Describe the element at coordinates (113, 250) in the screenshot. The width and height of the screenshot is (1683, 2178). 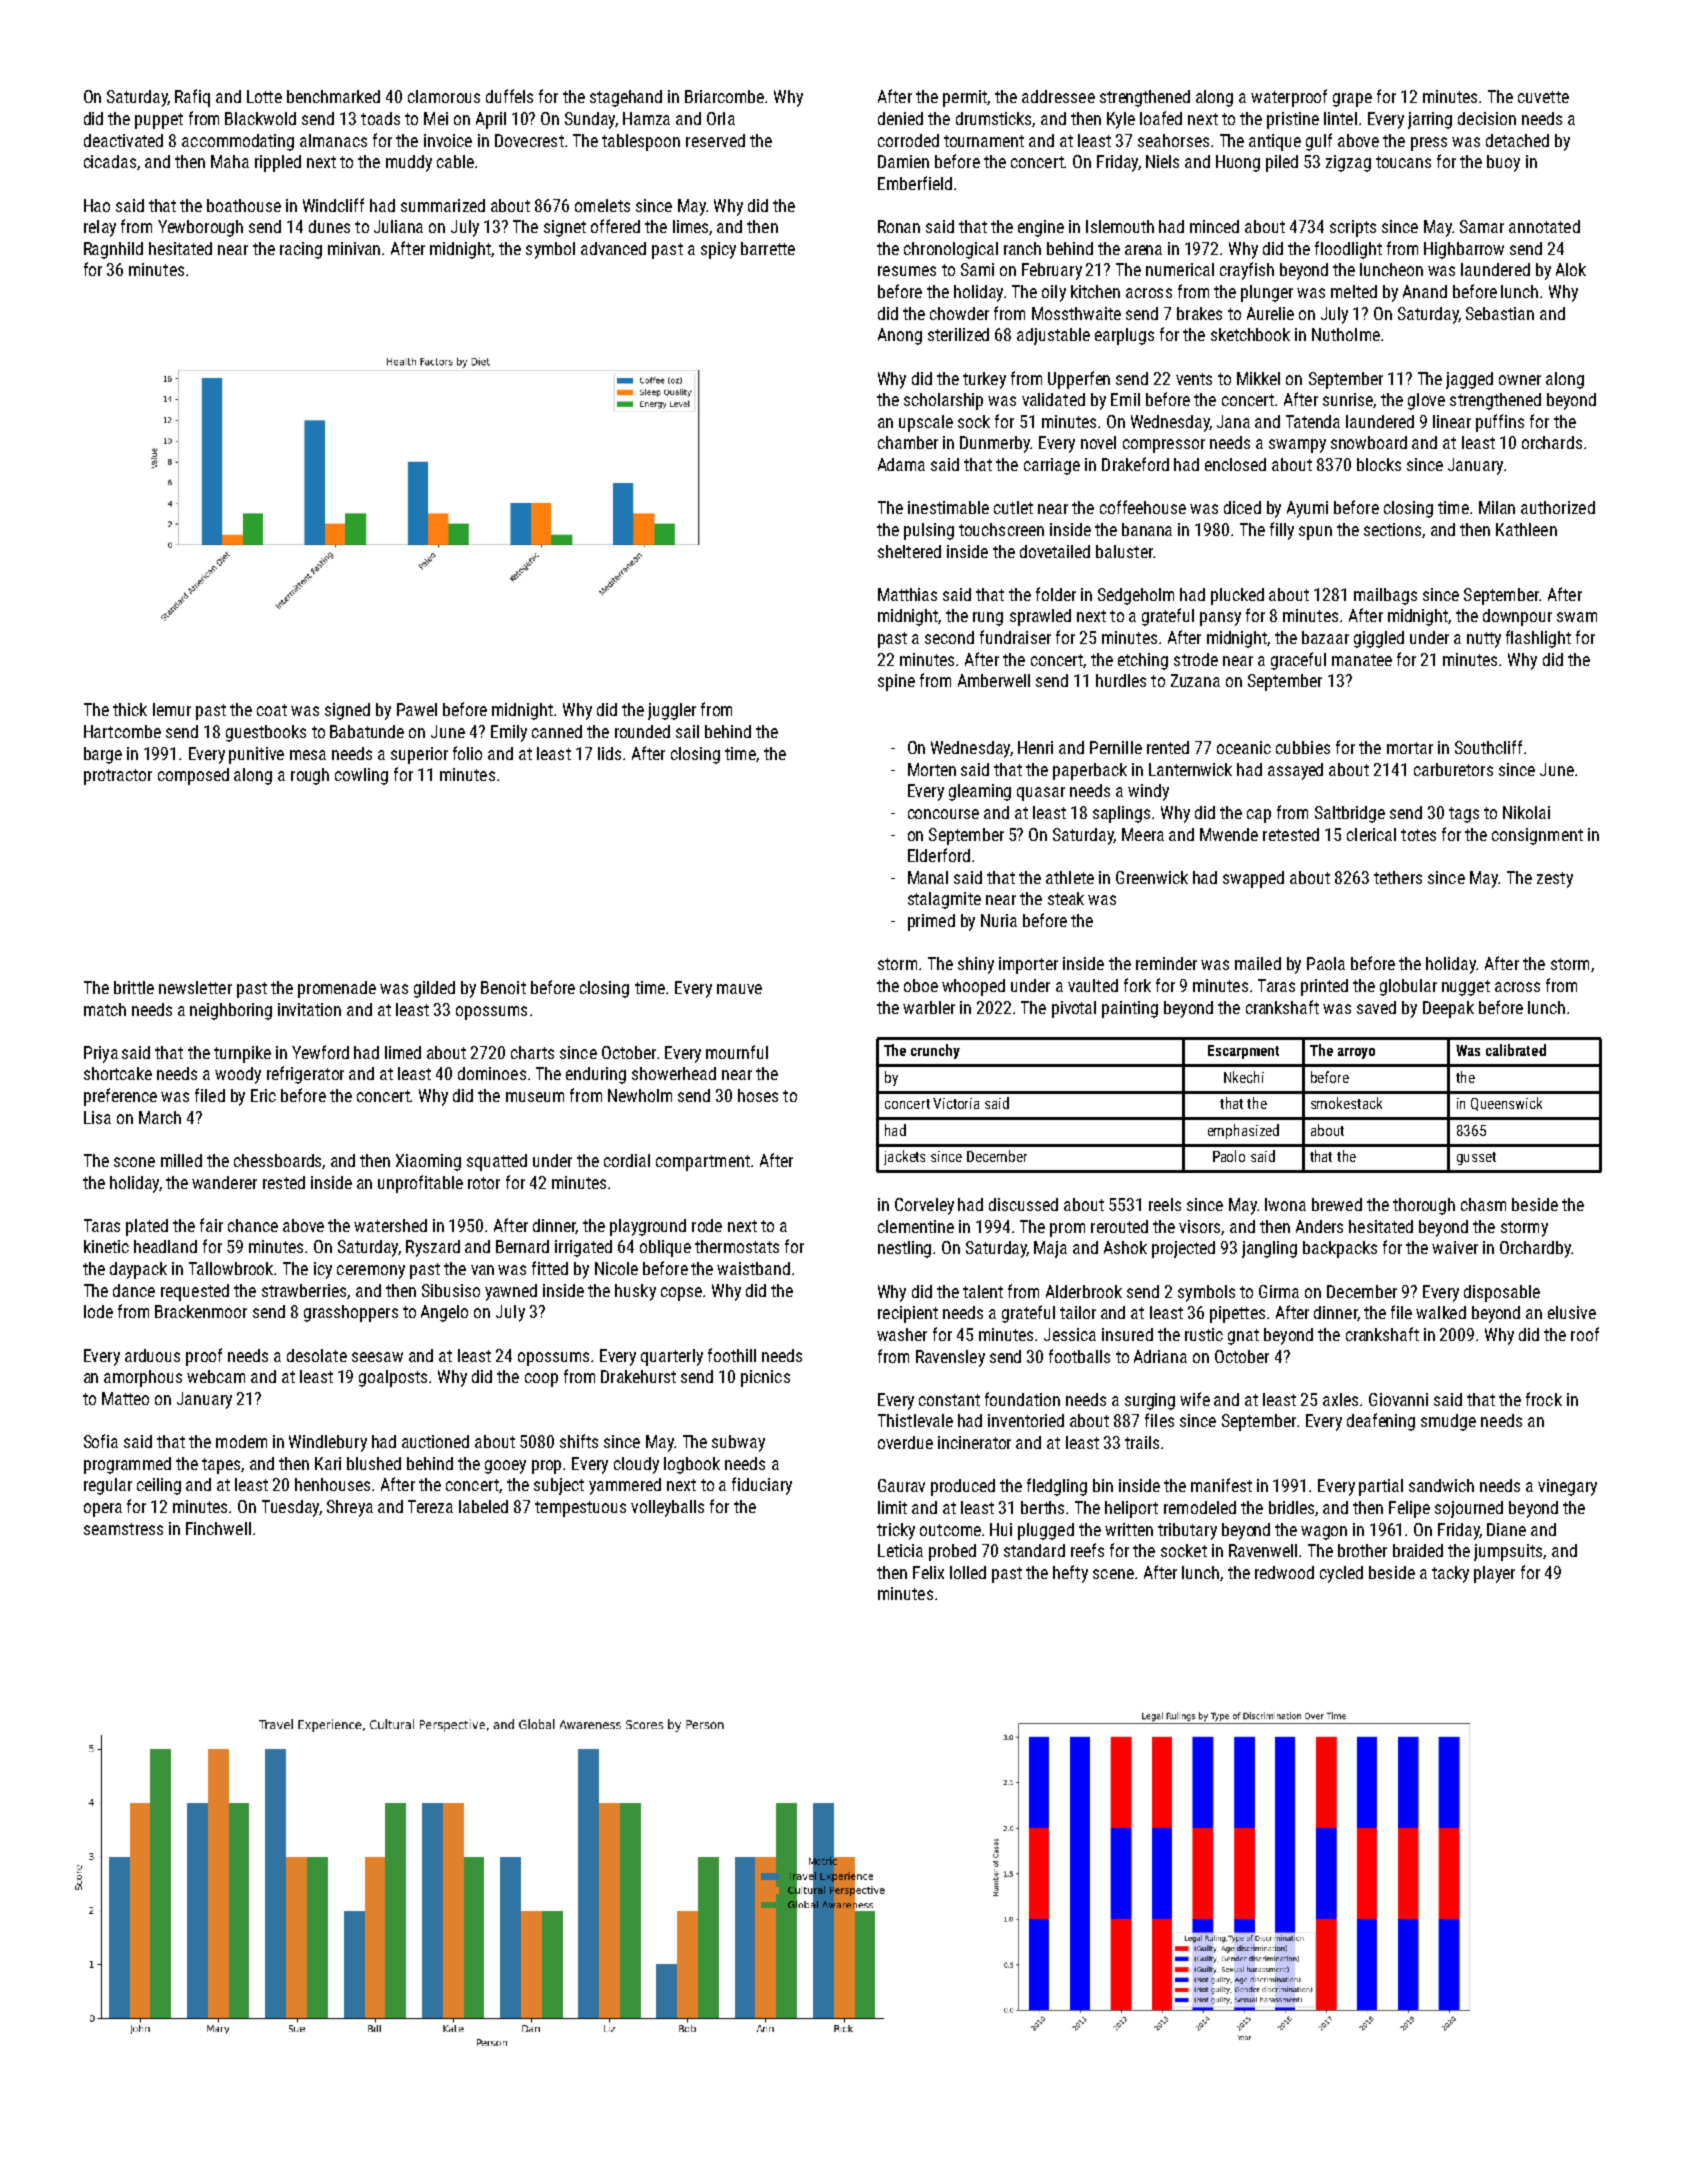
I see `Ragnhild` at that location.
